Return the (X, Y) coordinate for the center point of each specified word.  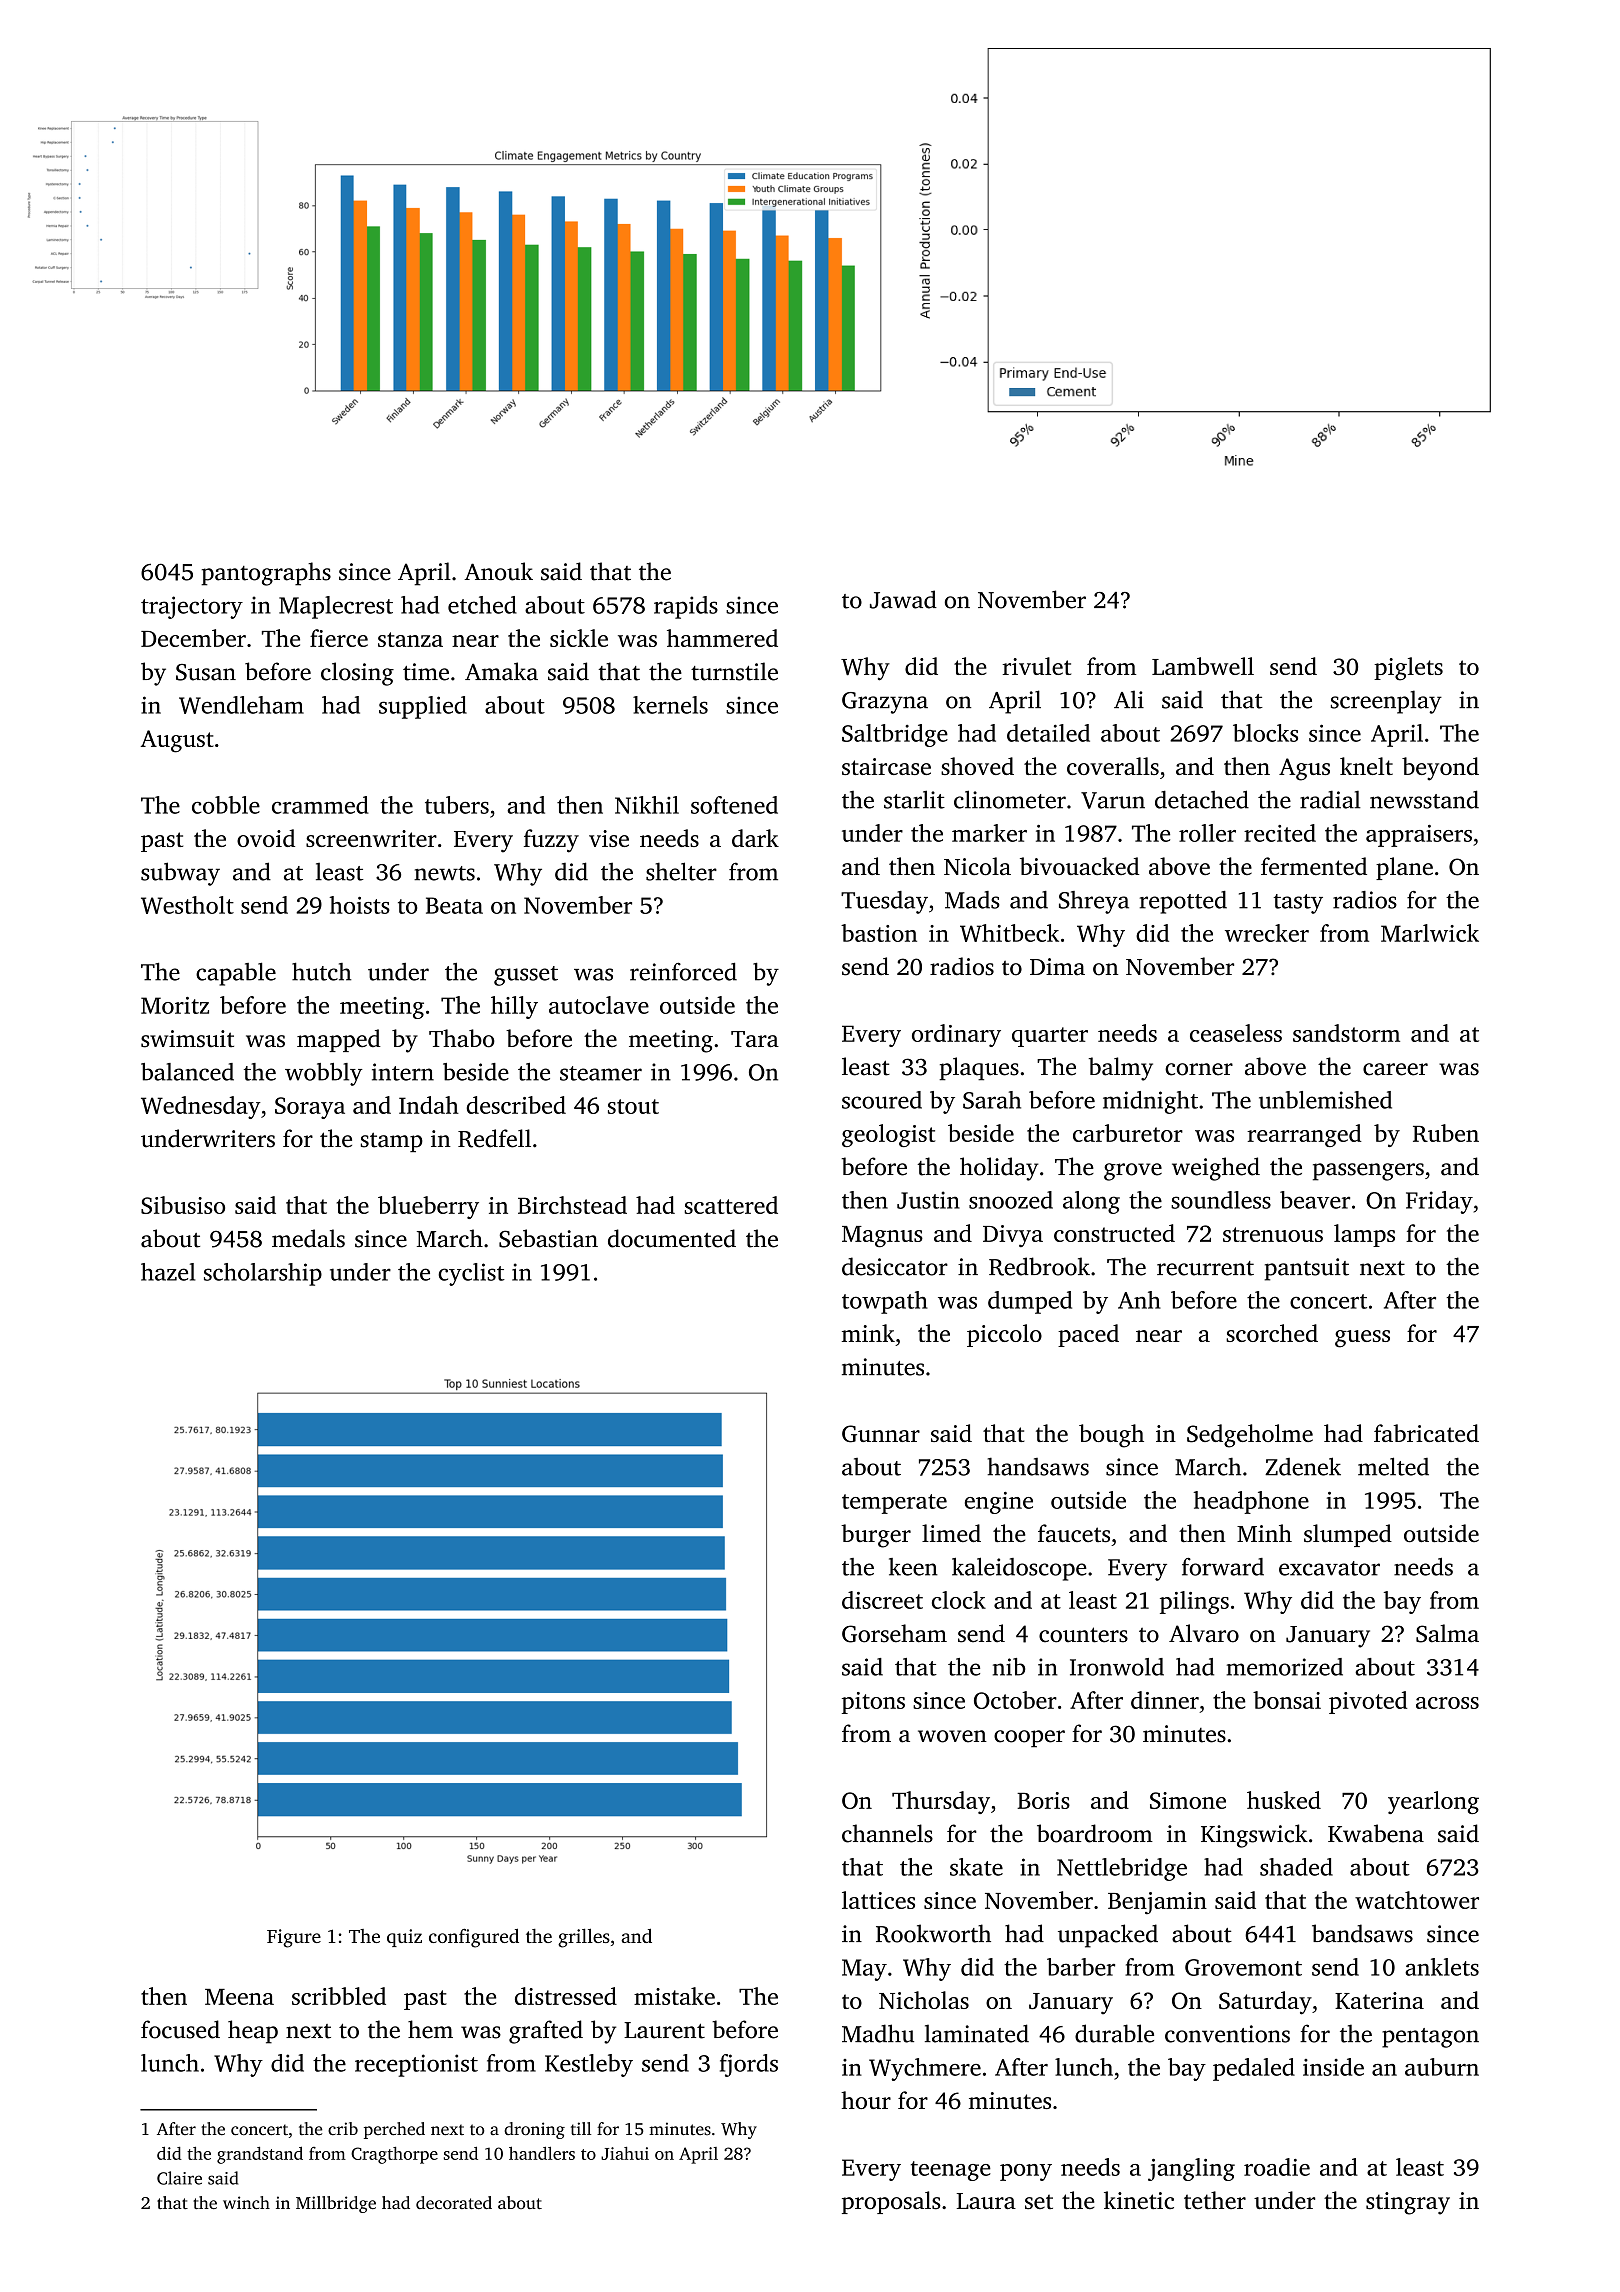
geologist (888, 1135)
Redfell (494, 1138)
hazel (168, 1272)
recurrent (1205, 1268)
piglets (1408, 669)
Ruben (1446, 1133)
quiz (404, 1938)
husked (1284, 1800)
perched (394, 2130)
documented (672, 1238)
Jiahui (625, 2153)
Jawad (903, 599)
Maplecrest (336, 607)
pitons (873, 1703)
